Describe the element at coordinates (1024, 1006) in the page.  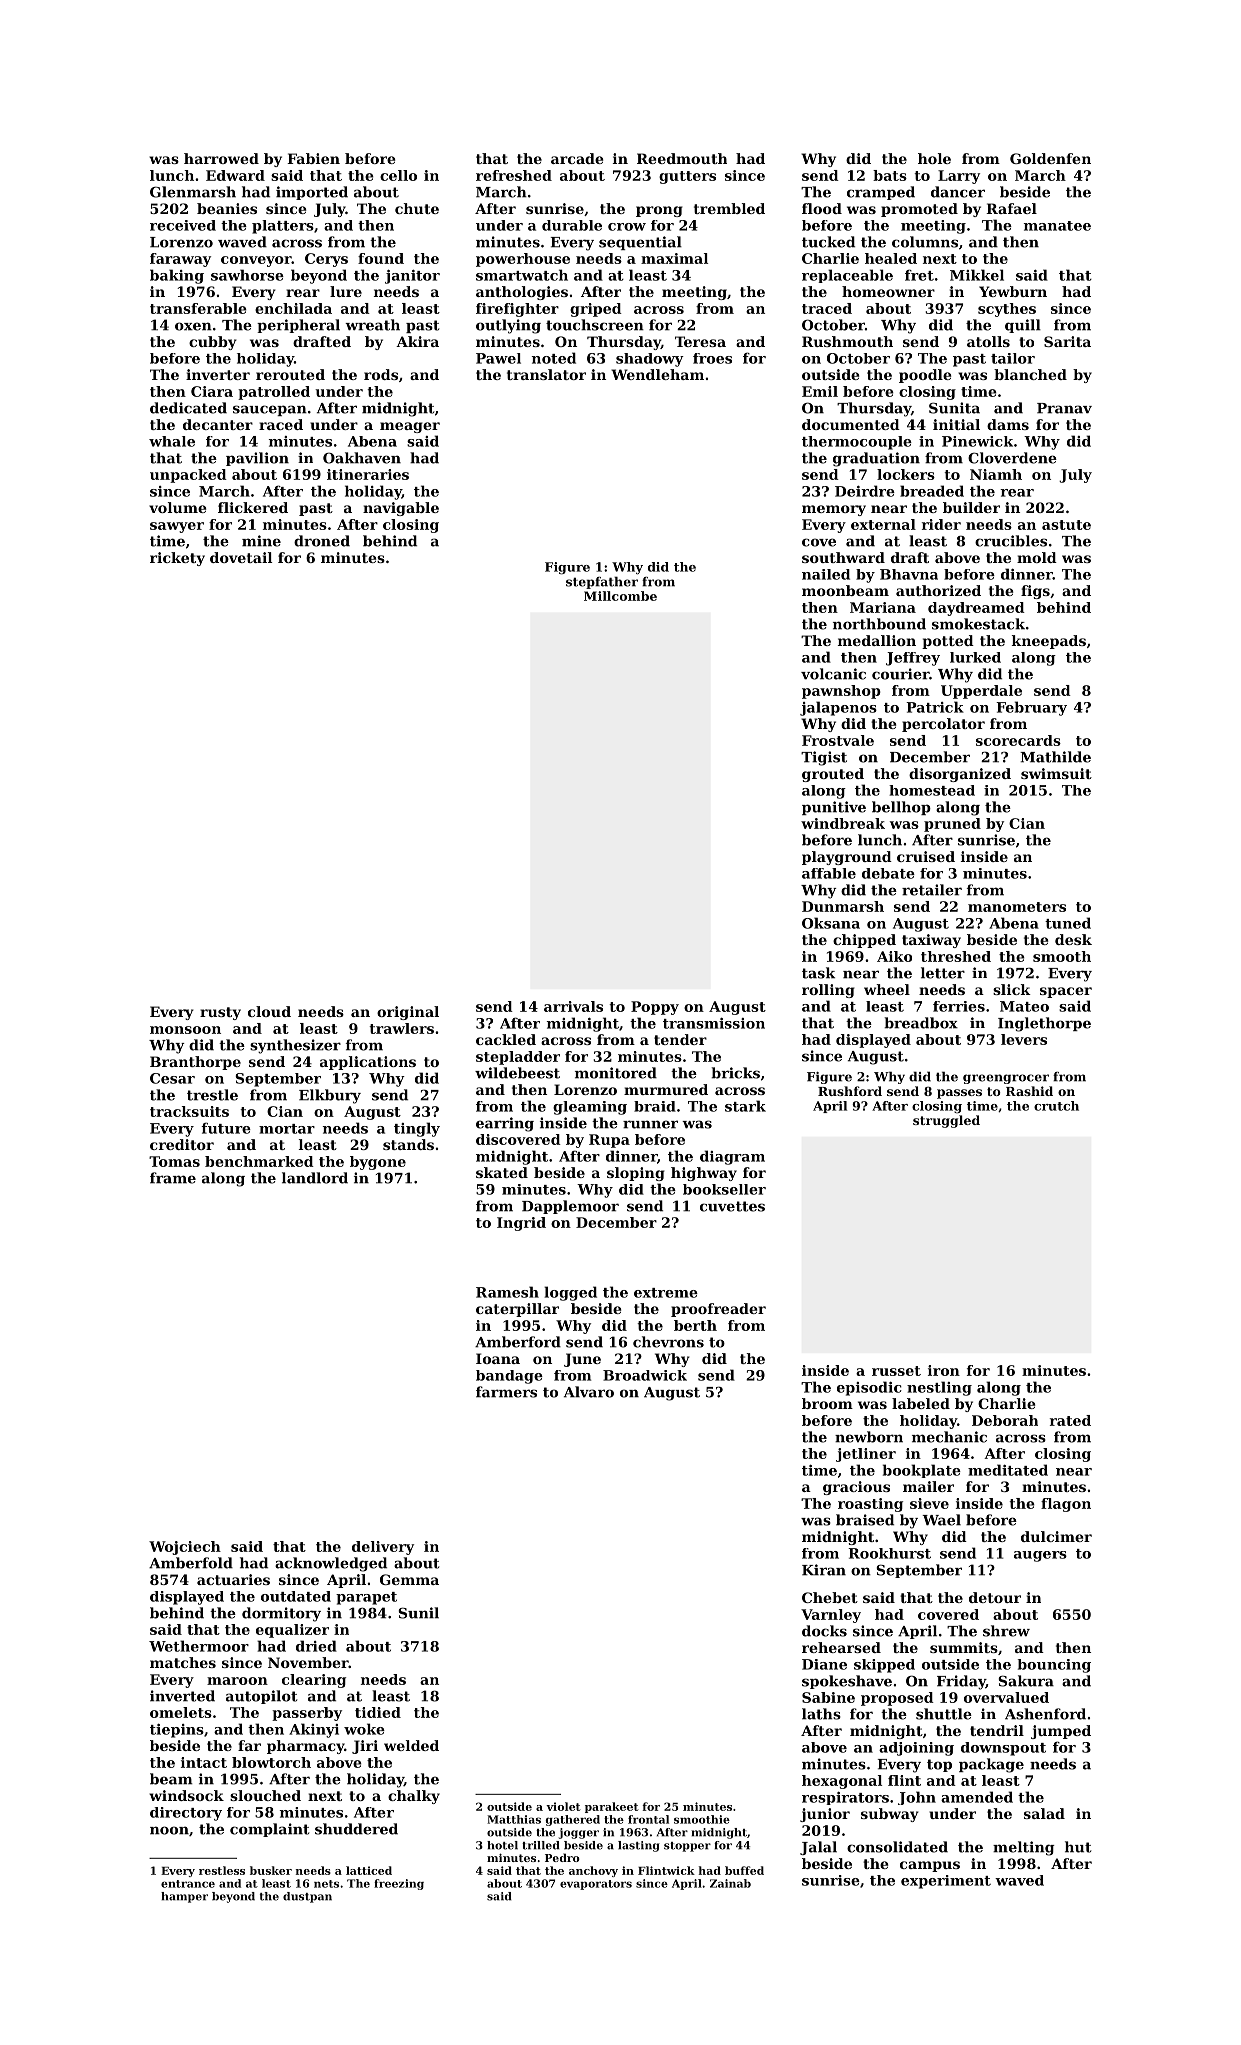
I see `Mateo` at that location.
